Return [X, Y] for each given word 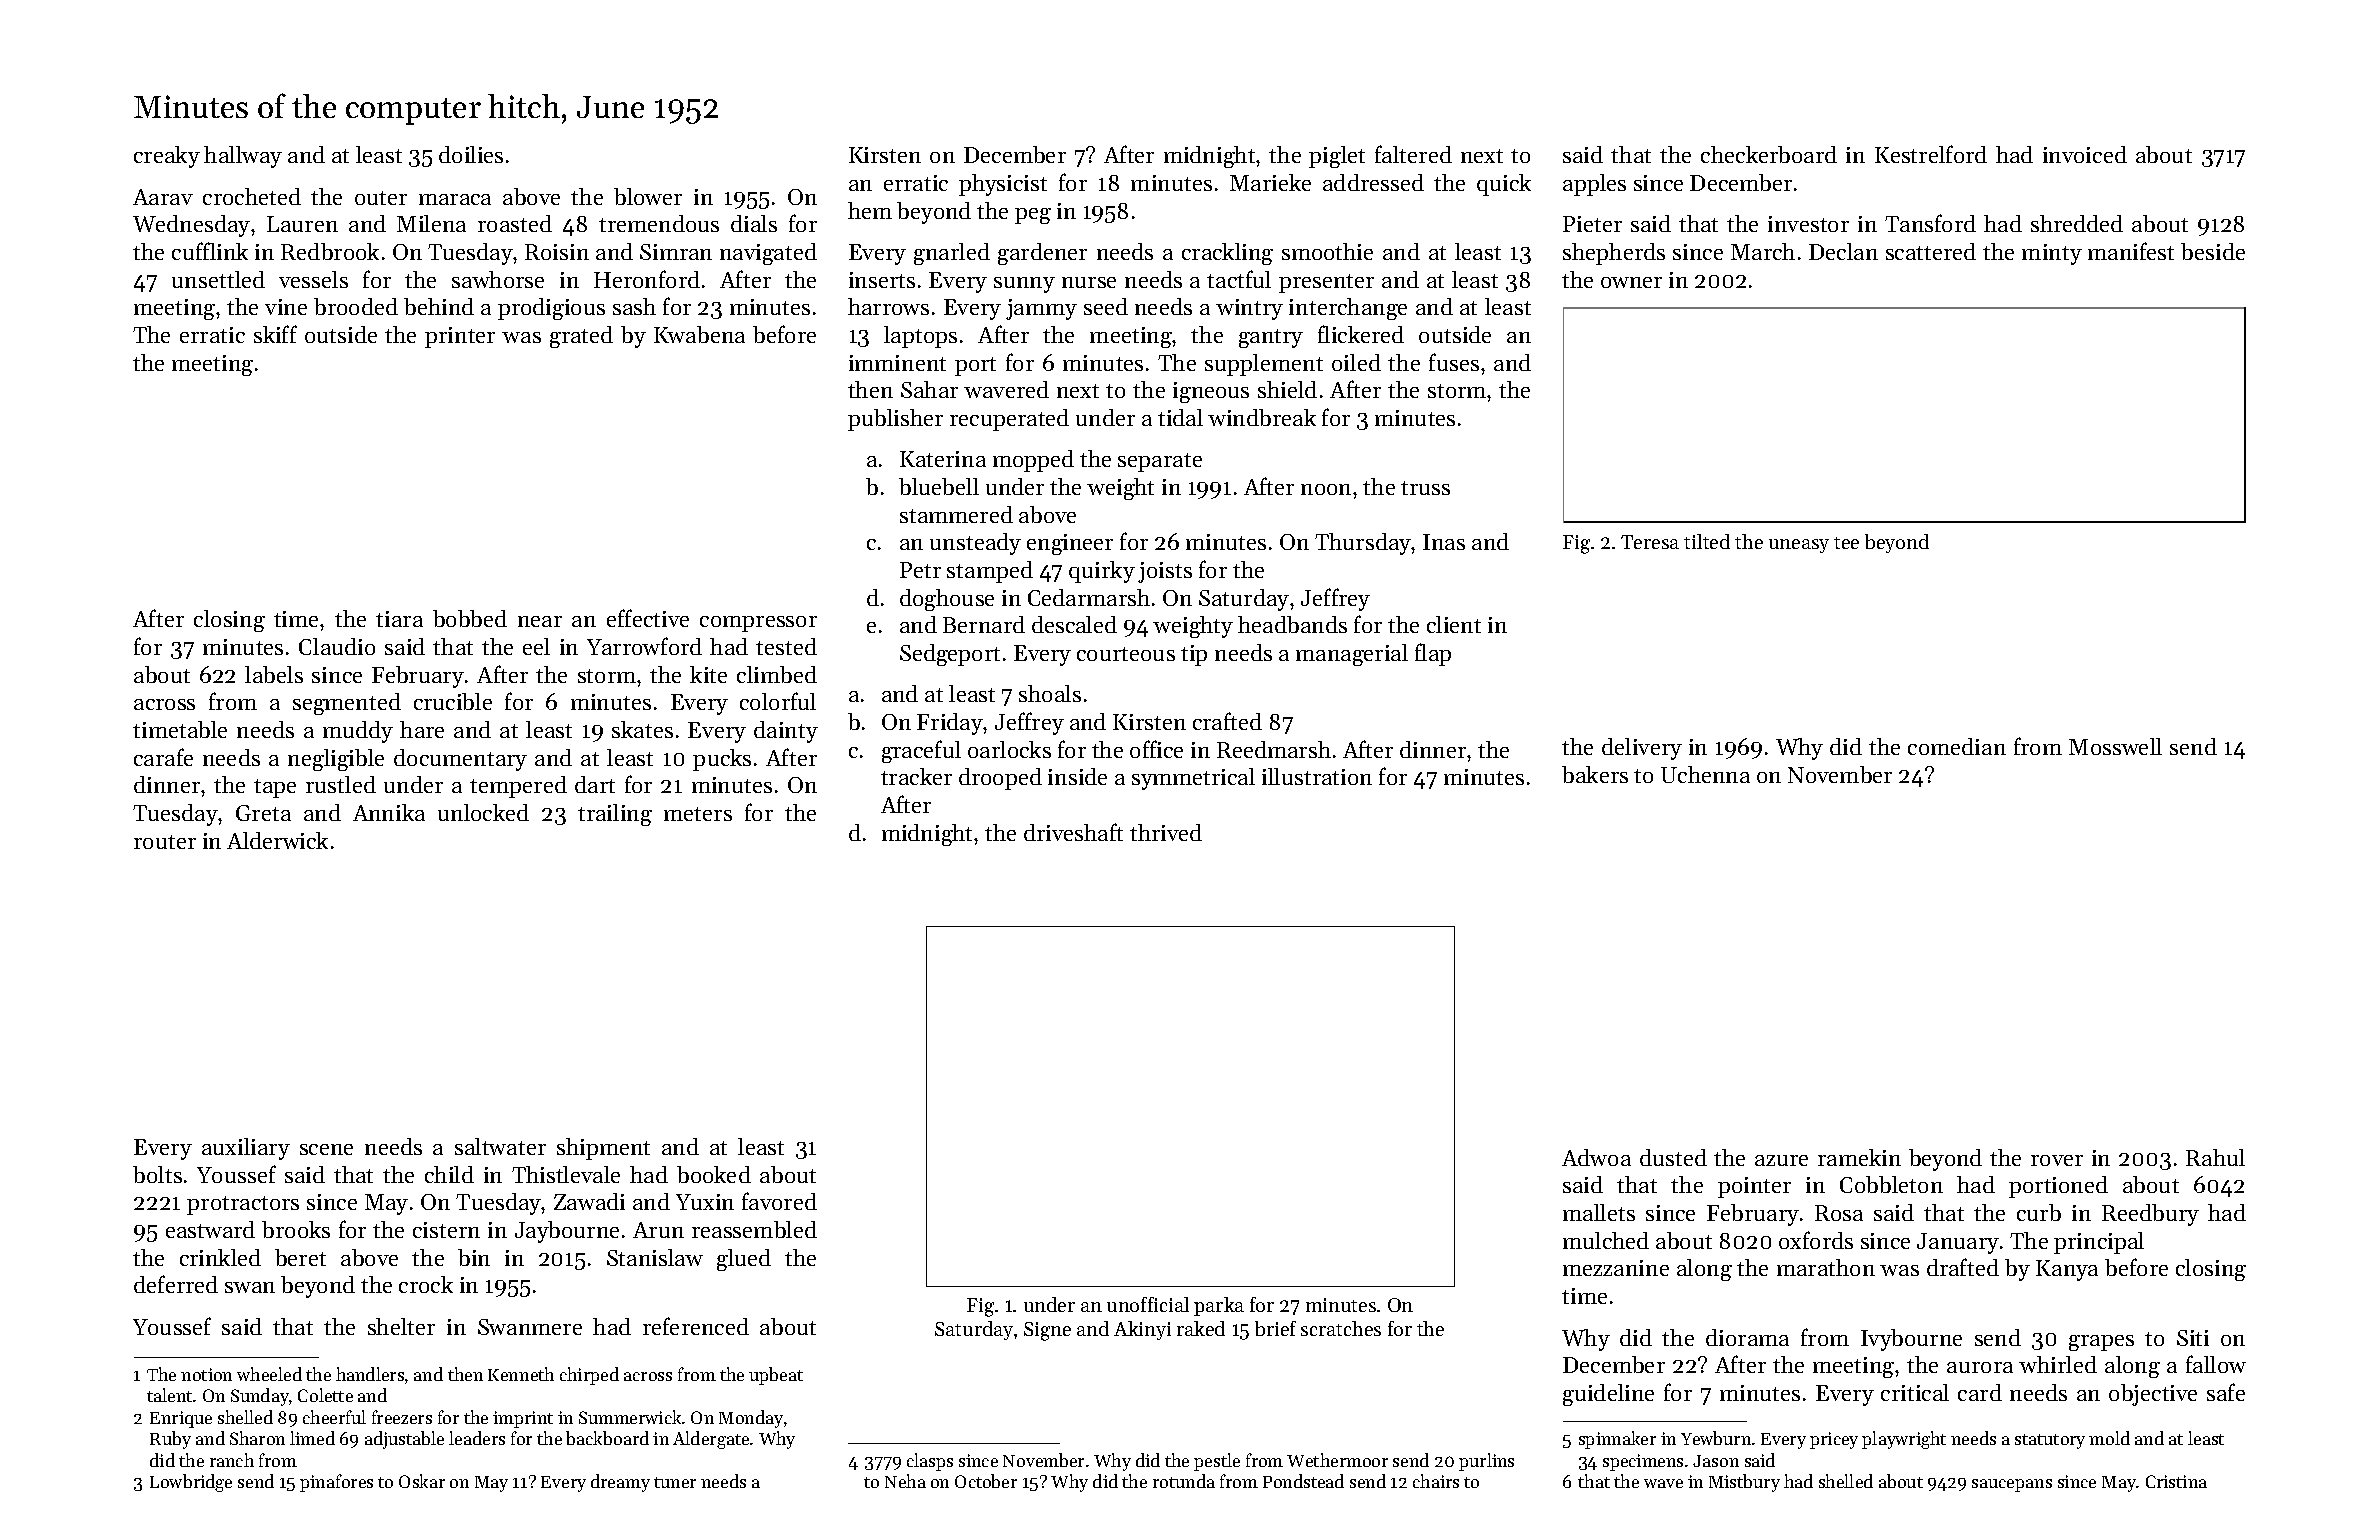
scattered [1931, 251]
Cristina [2176, 1481]
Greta [263, 813]
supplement [1264, 365]
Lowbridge [191, 1483]
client [1454, 624]
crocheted [252, 196]
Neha [905, 1481]
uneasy [1799, 546]
